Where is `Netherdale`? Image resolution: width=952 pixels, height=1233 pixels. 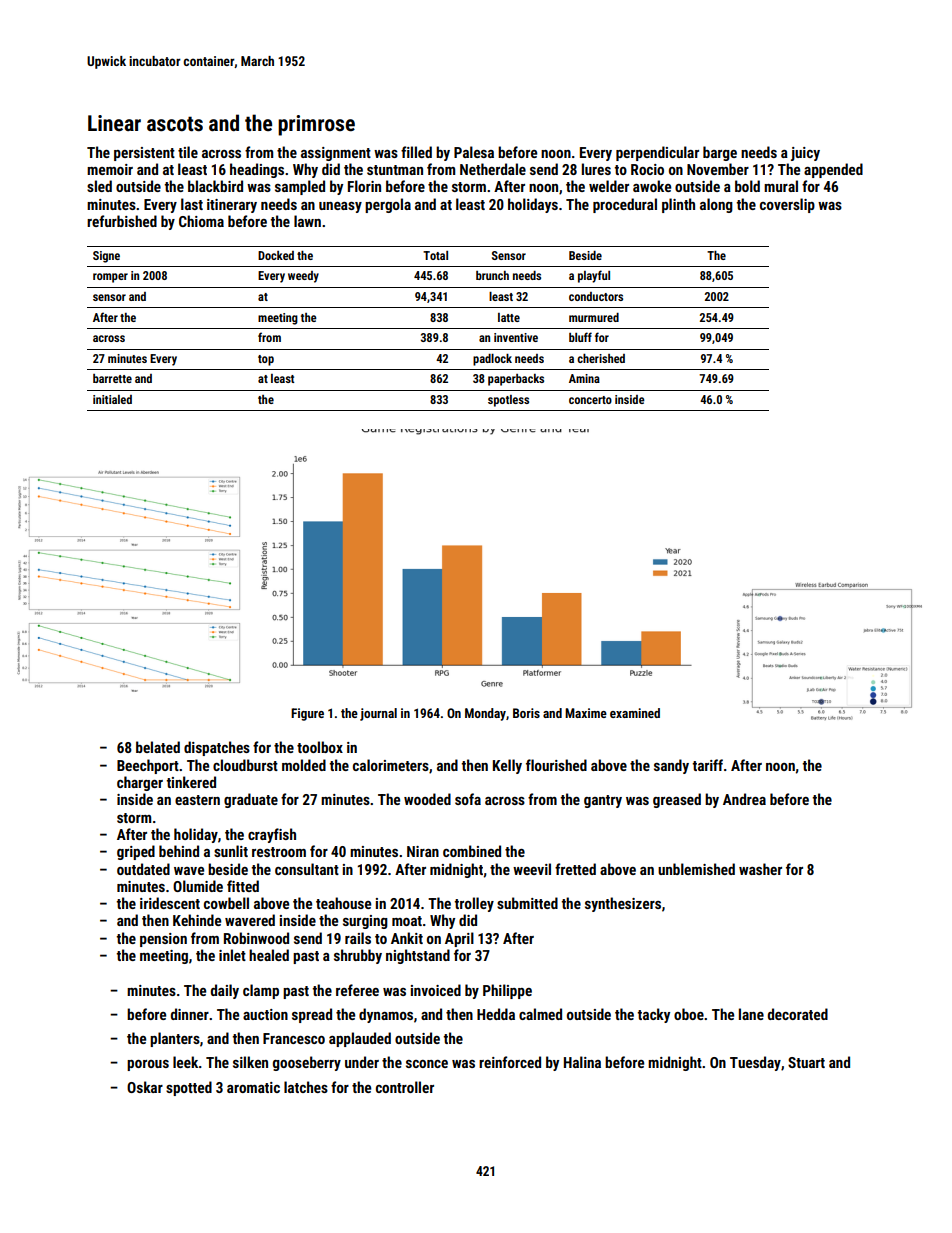
Netherdale is located at coordinates (493, 169).
